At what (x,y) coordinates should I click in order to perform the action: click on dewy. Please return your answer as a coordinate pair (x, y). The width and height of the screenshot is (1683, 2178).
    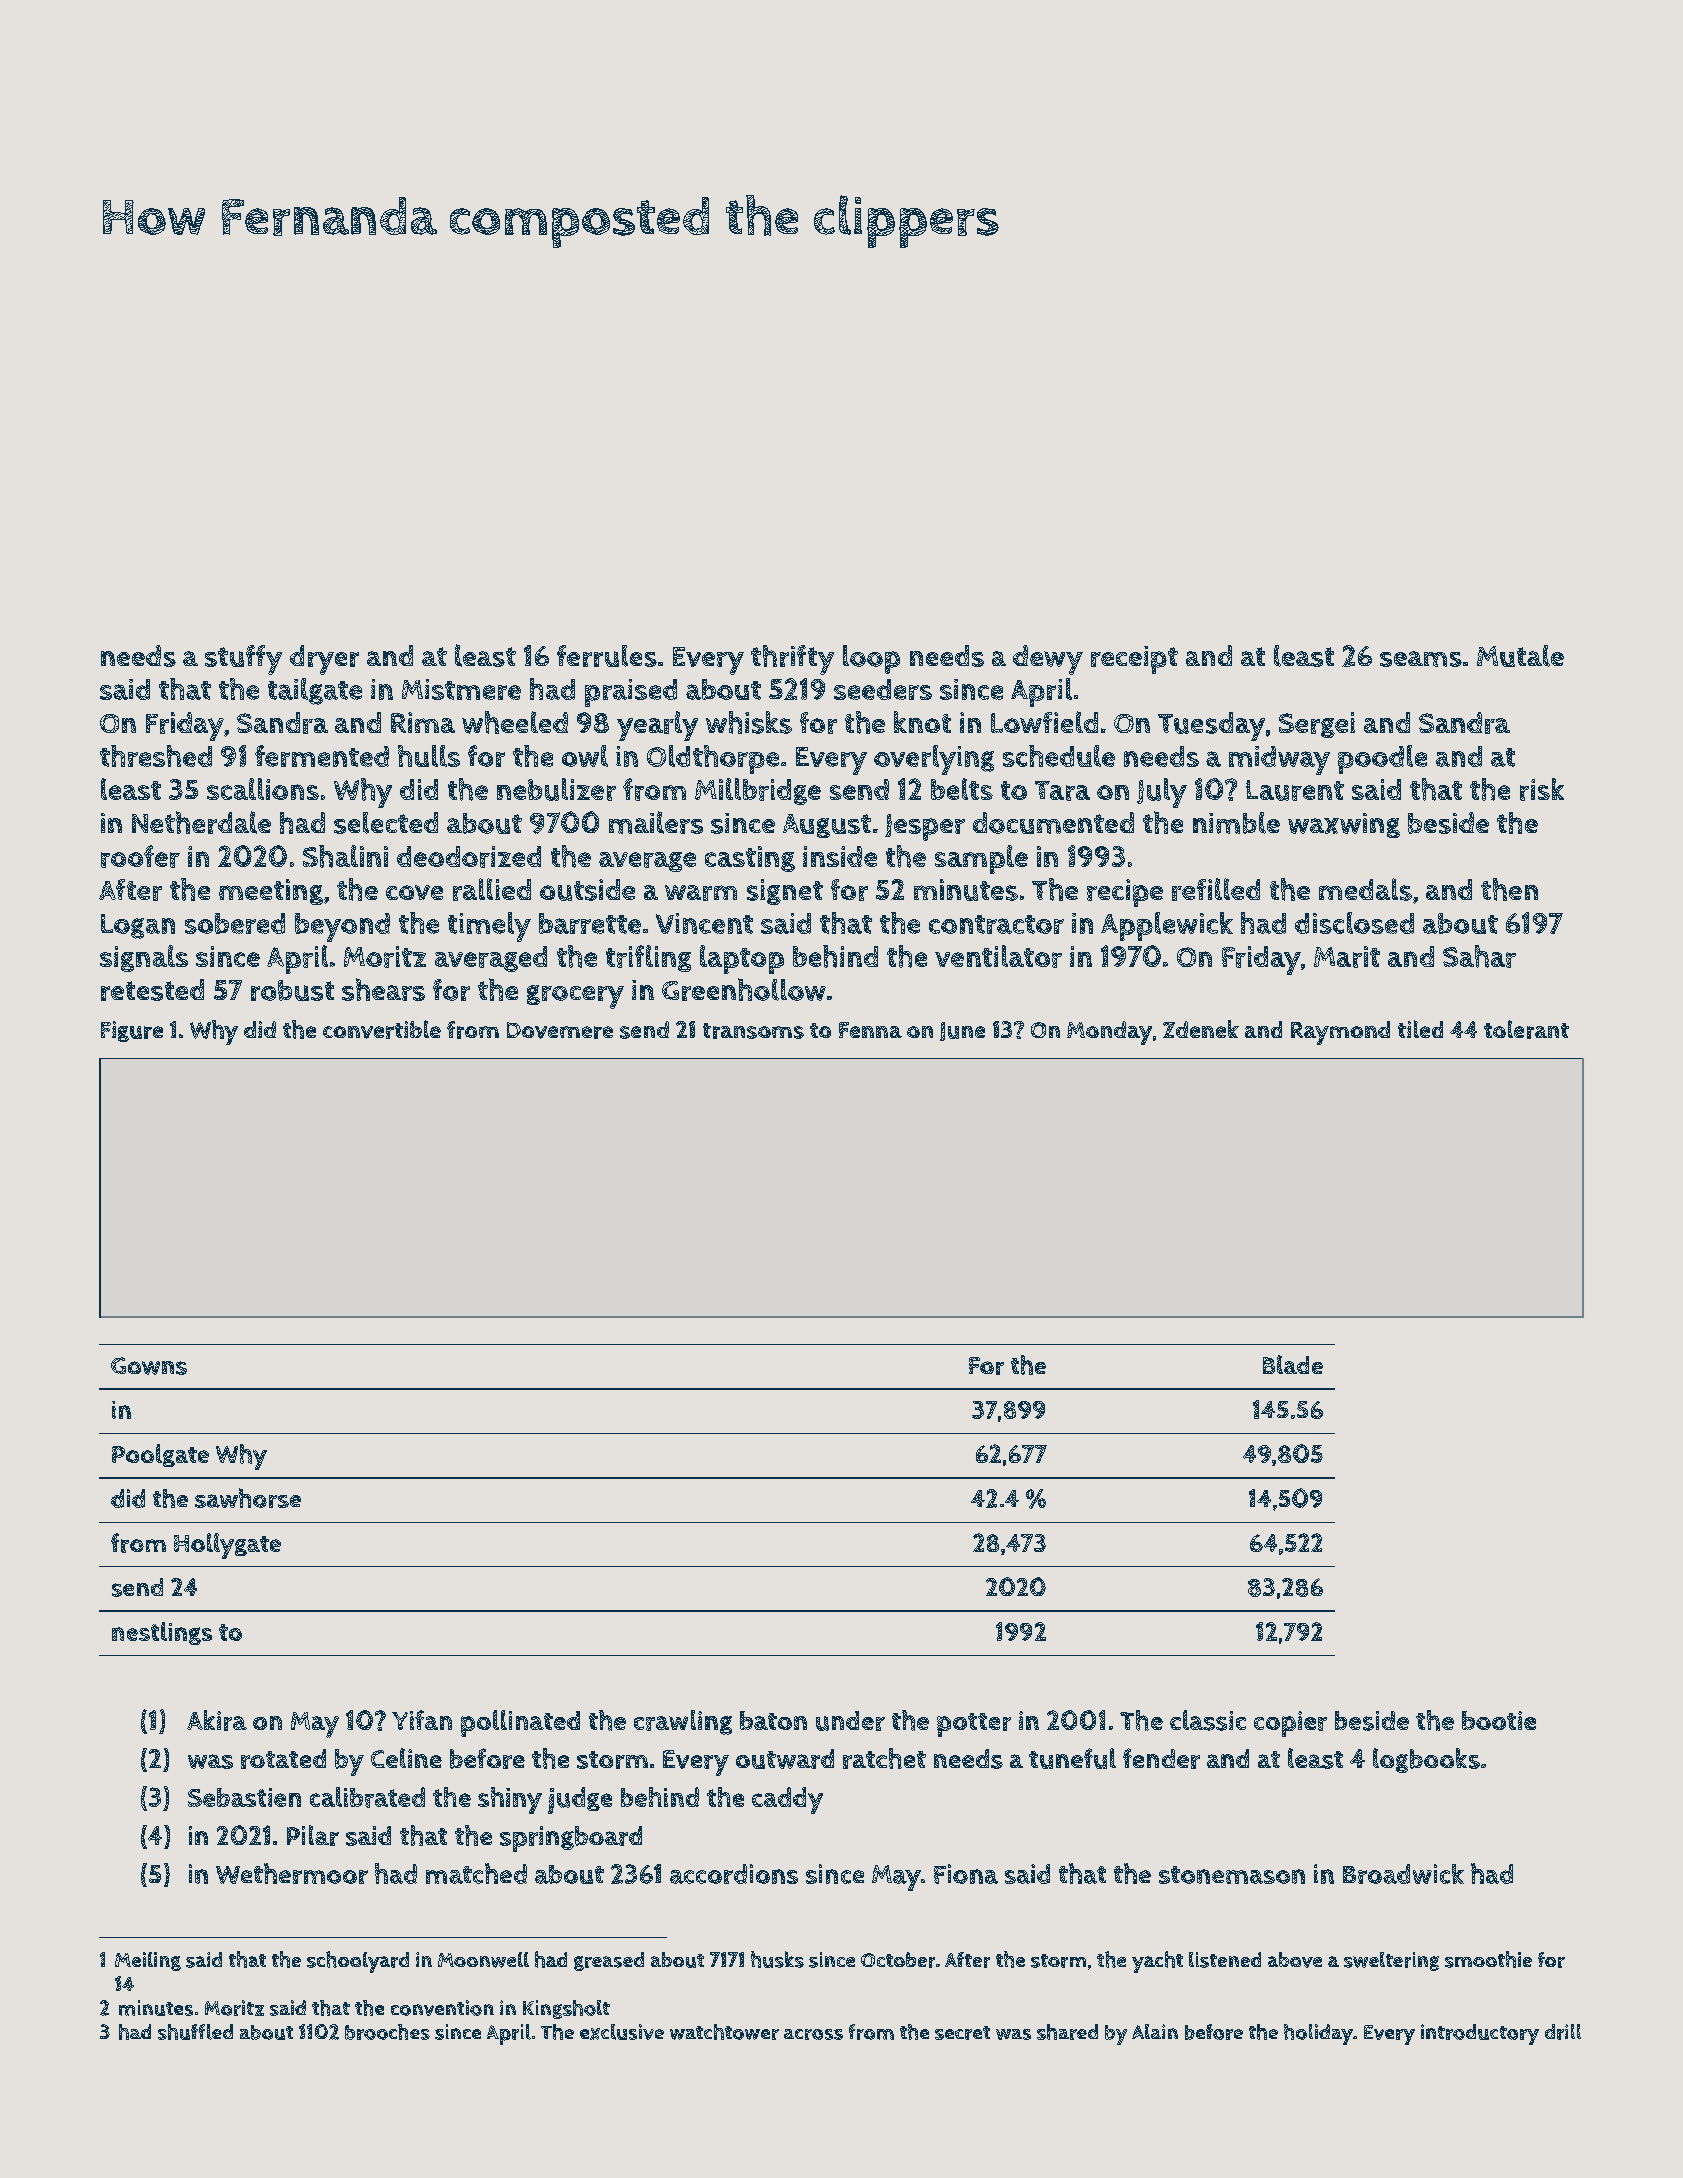
    Looking at the image, I should click on (1048, 660).
